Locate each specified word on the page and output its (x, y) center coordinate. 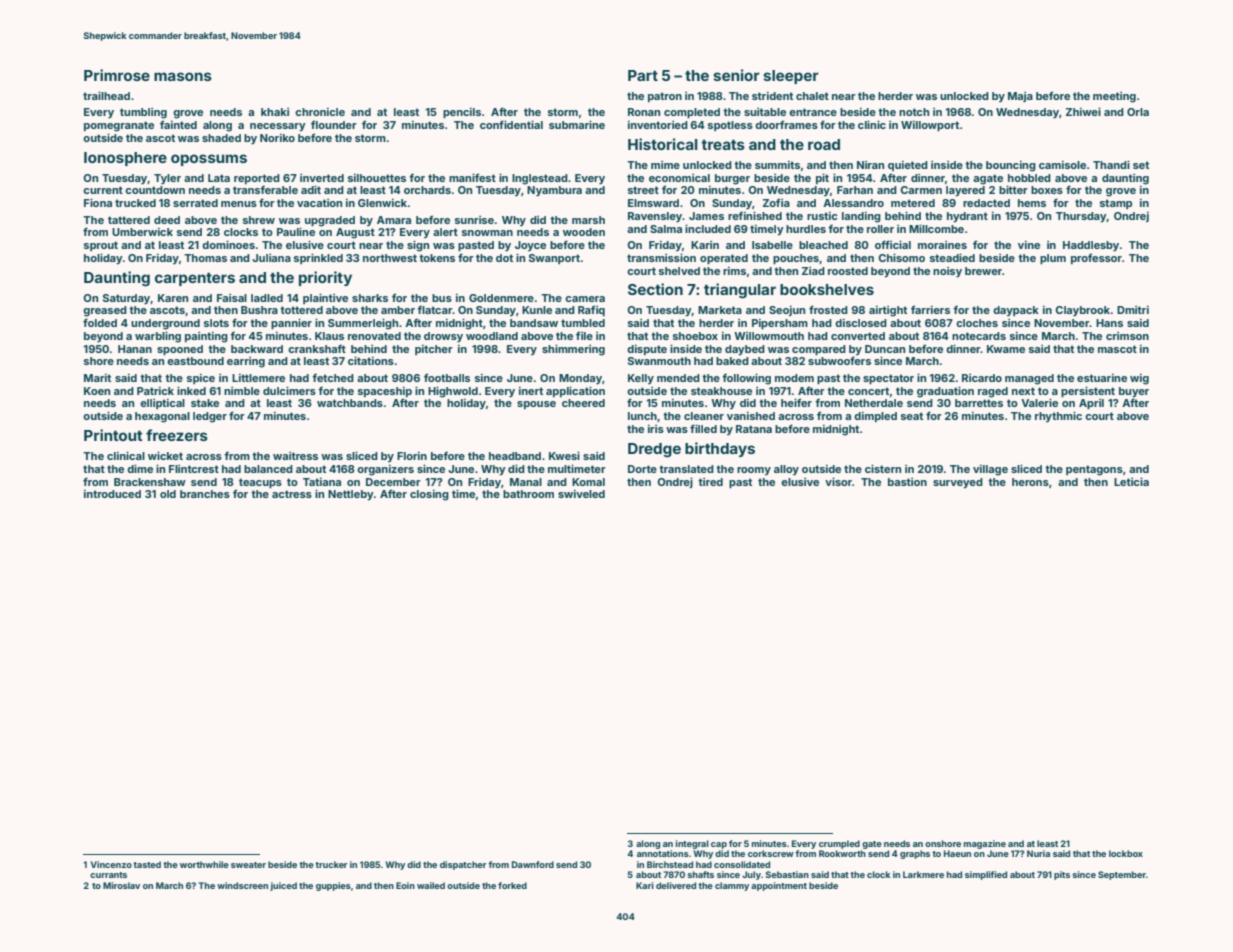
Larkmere (923, 874)
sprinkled (318, 258)
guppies (333, 886)
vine (1029, 245)
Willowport (930, 126)
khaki (275, 112)
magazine (985, 844)
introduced (112, 494)
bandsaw (534, 323)
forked (512, 885)
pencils (462, 113)
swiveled (581, 494)
